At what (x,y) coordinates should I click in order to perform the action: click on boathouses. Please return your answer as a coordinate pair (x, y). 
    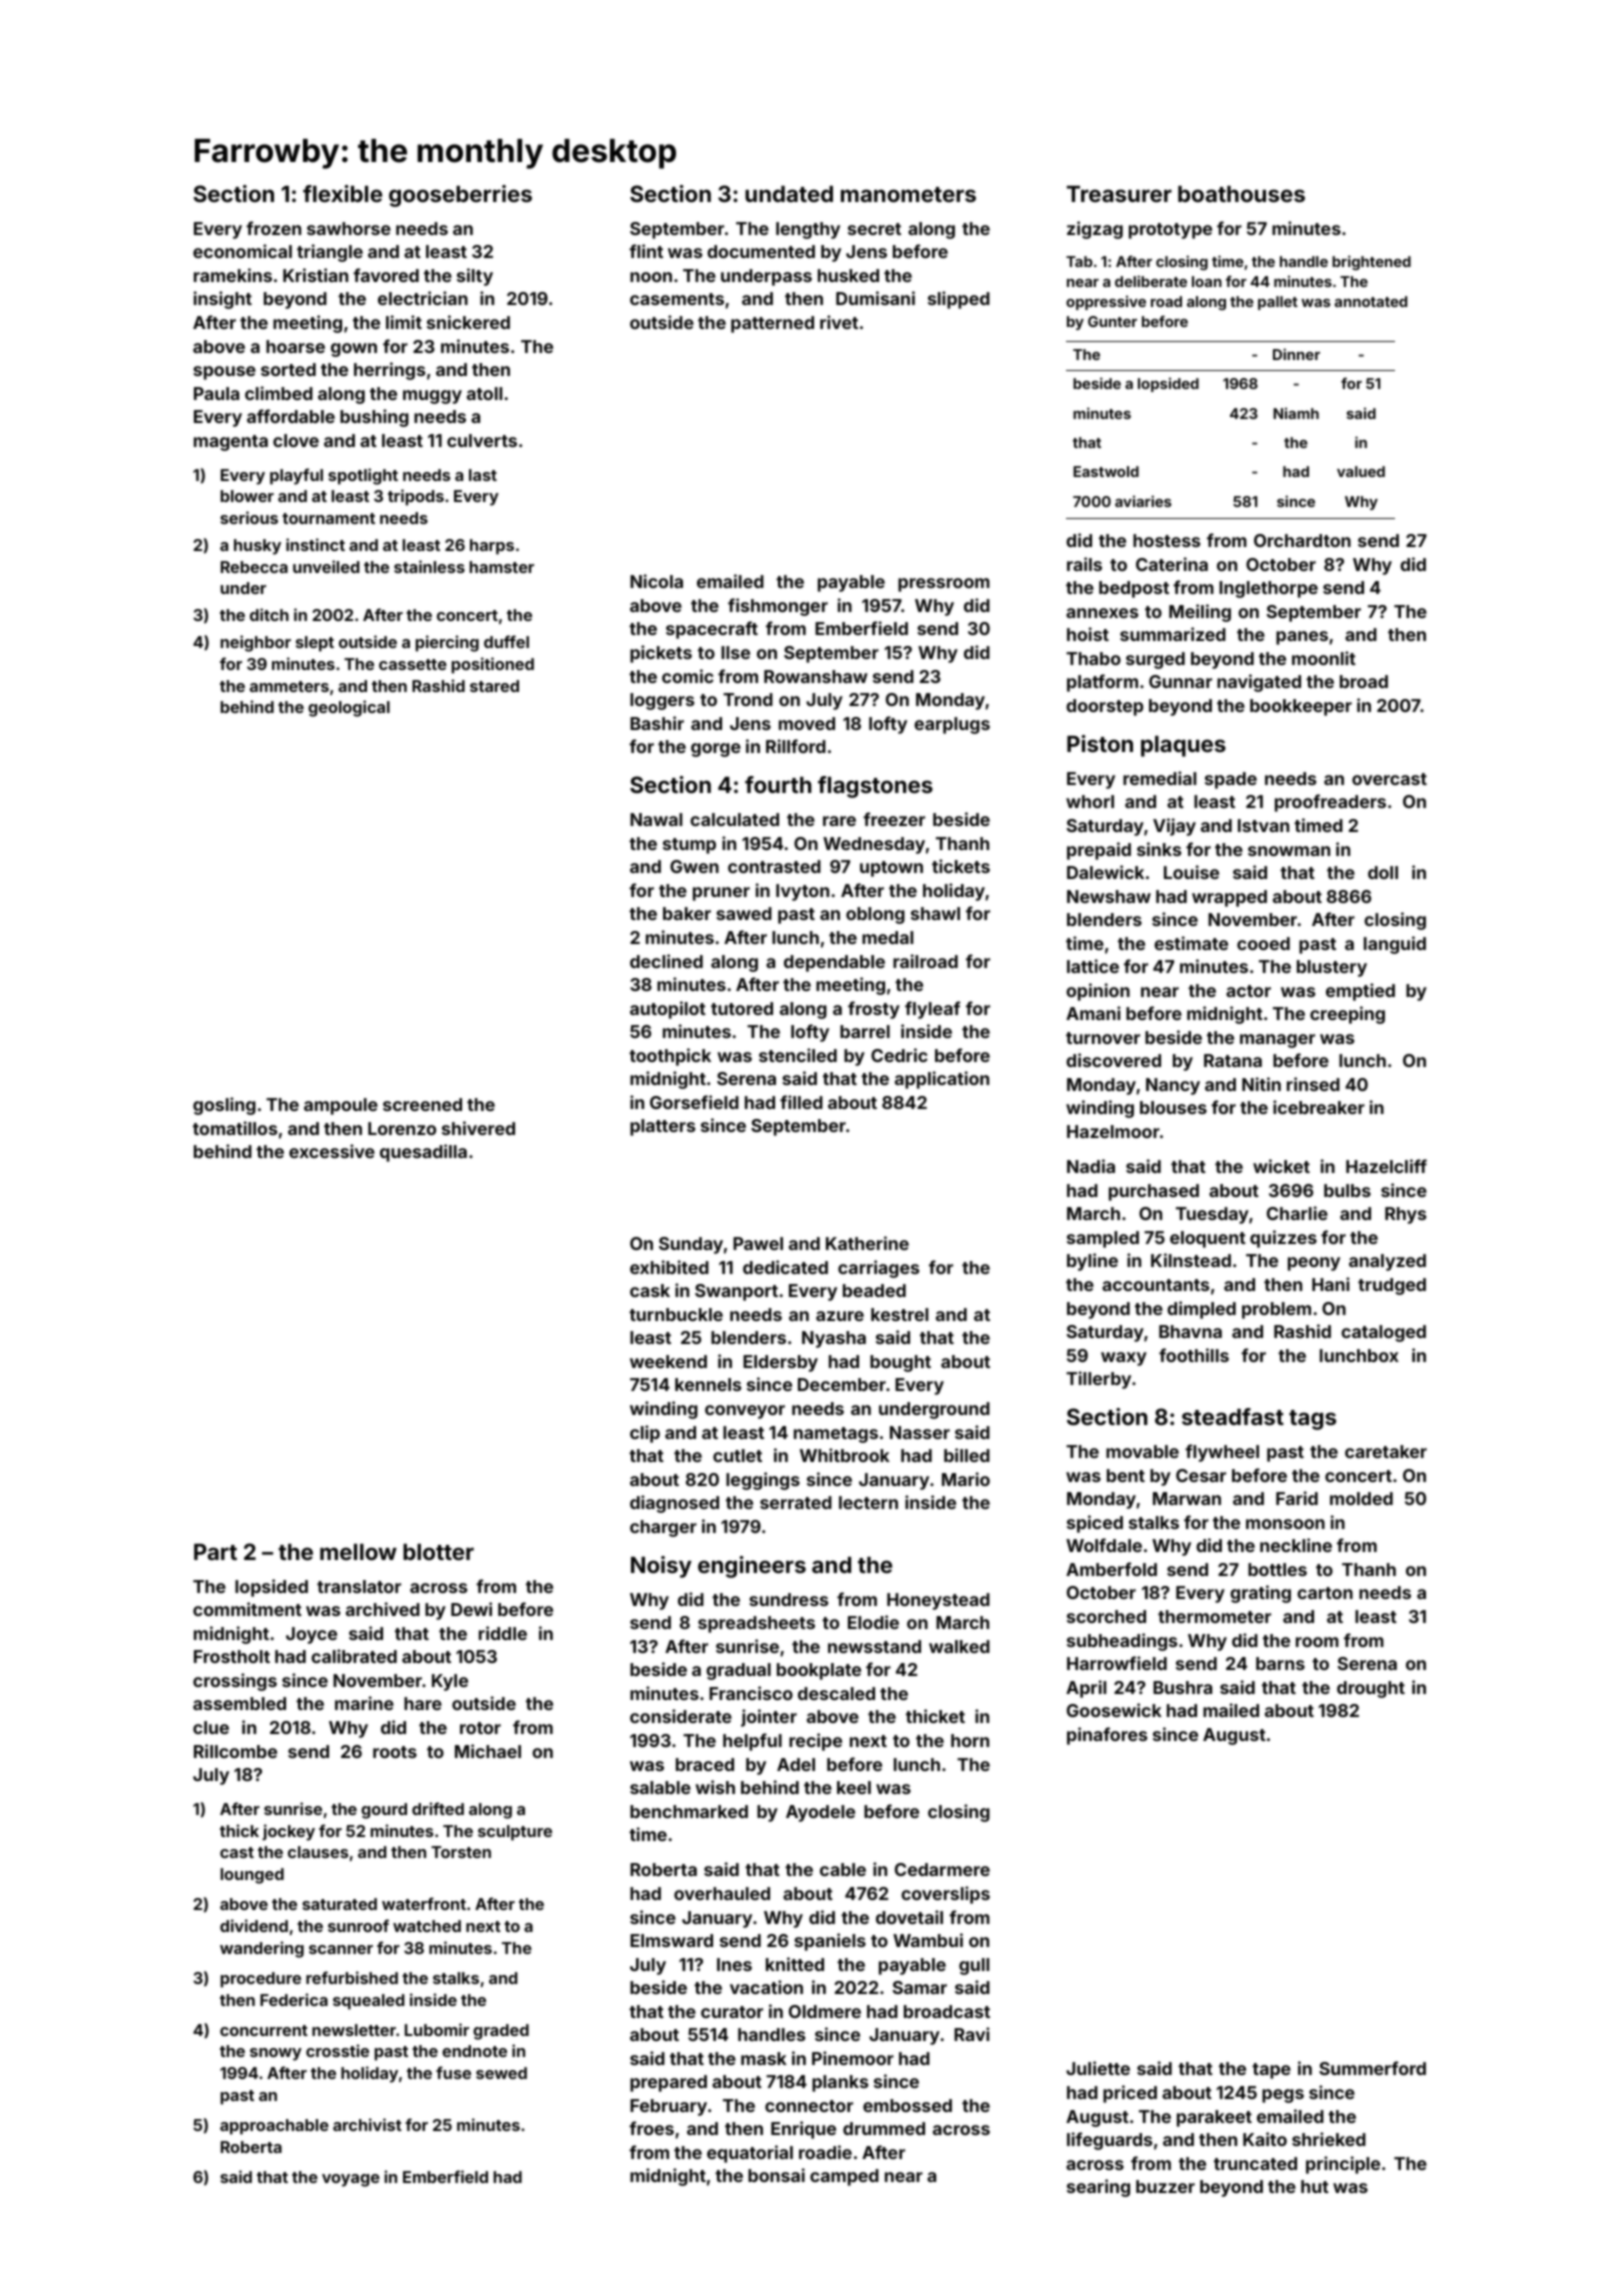
    Looking at the image, I should click on (1241, 194).
